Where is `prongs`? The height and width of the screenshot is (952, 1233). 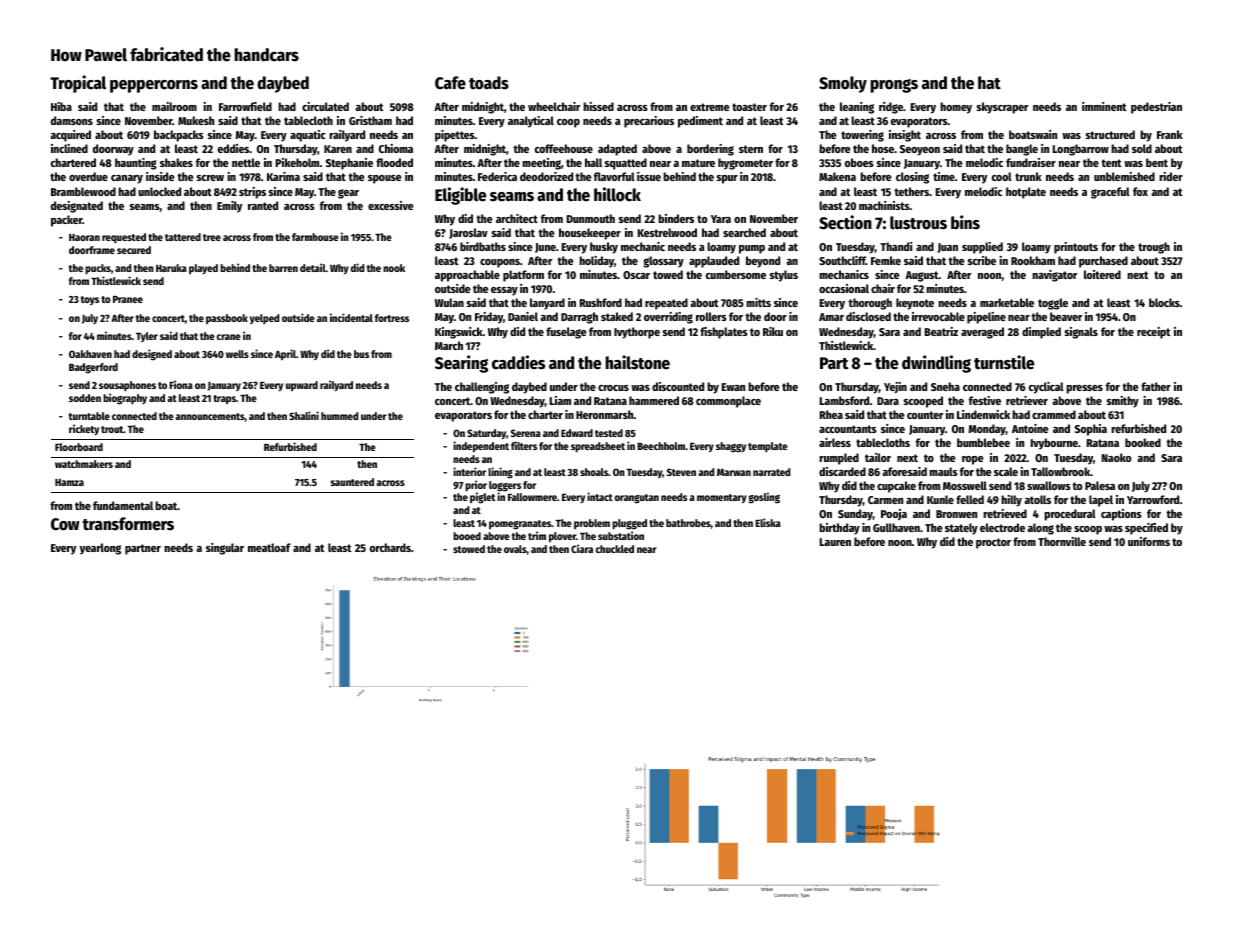
prongs is located at coordinates (894, 86).
